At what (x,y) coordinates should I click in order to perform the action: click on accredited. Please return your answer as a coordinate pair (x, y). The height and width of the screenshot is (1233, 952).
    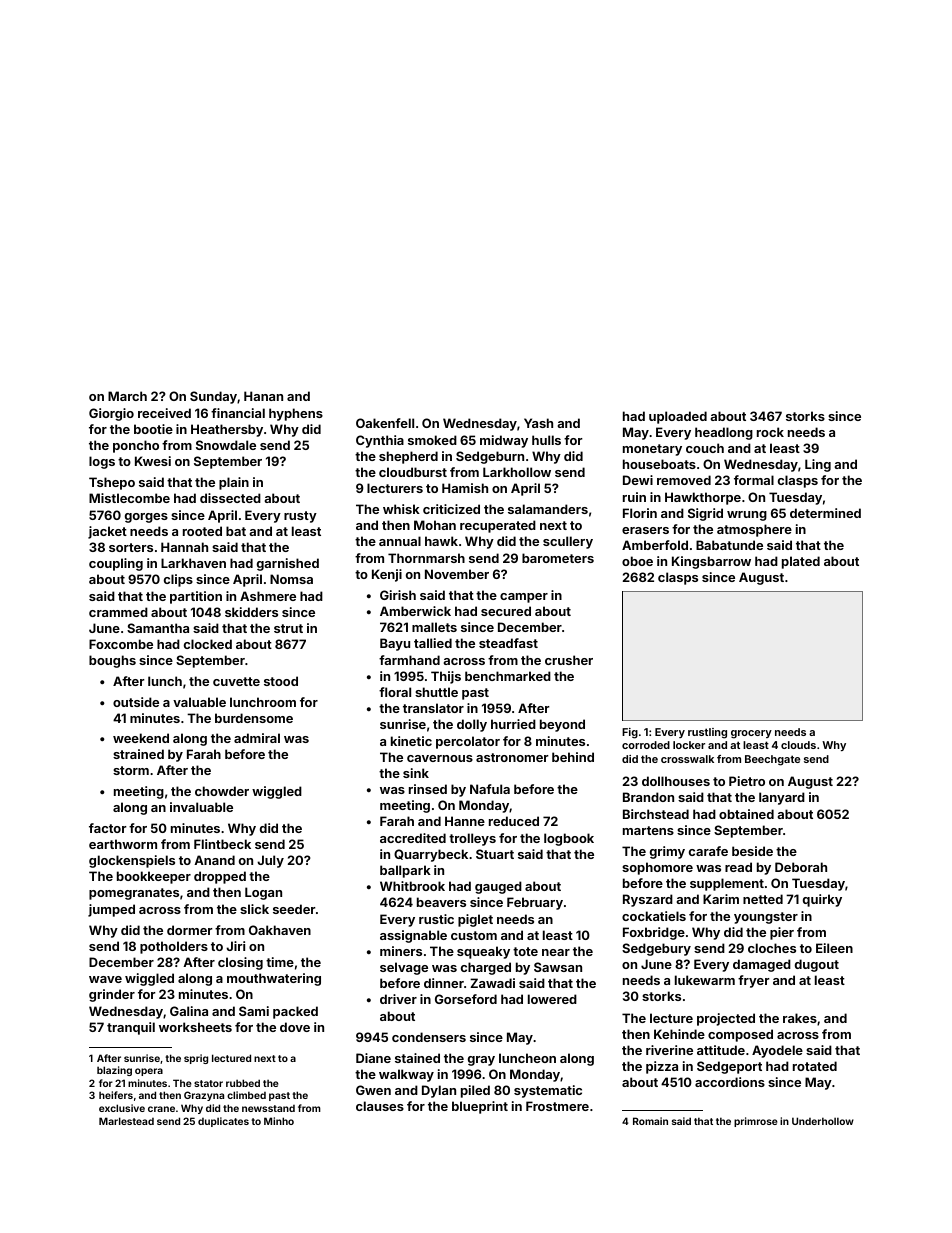
    Looking at the image, I should click on (413, 838).
